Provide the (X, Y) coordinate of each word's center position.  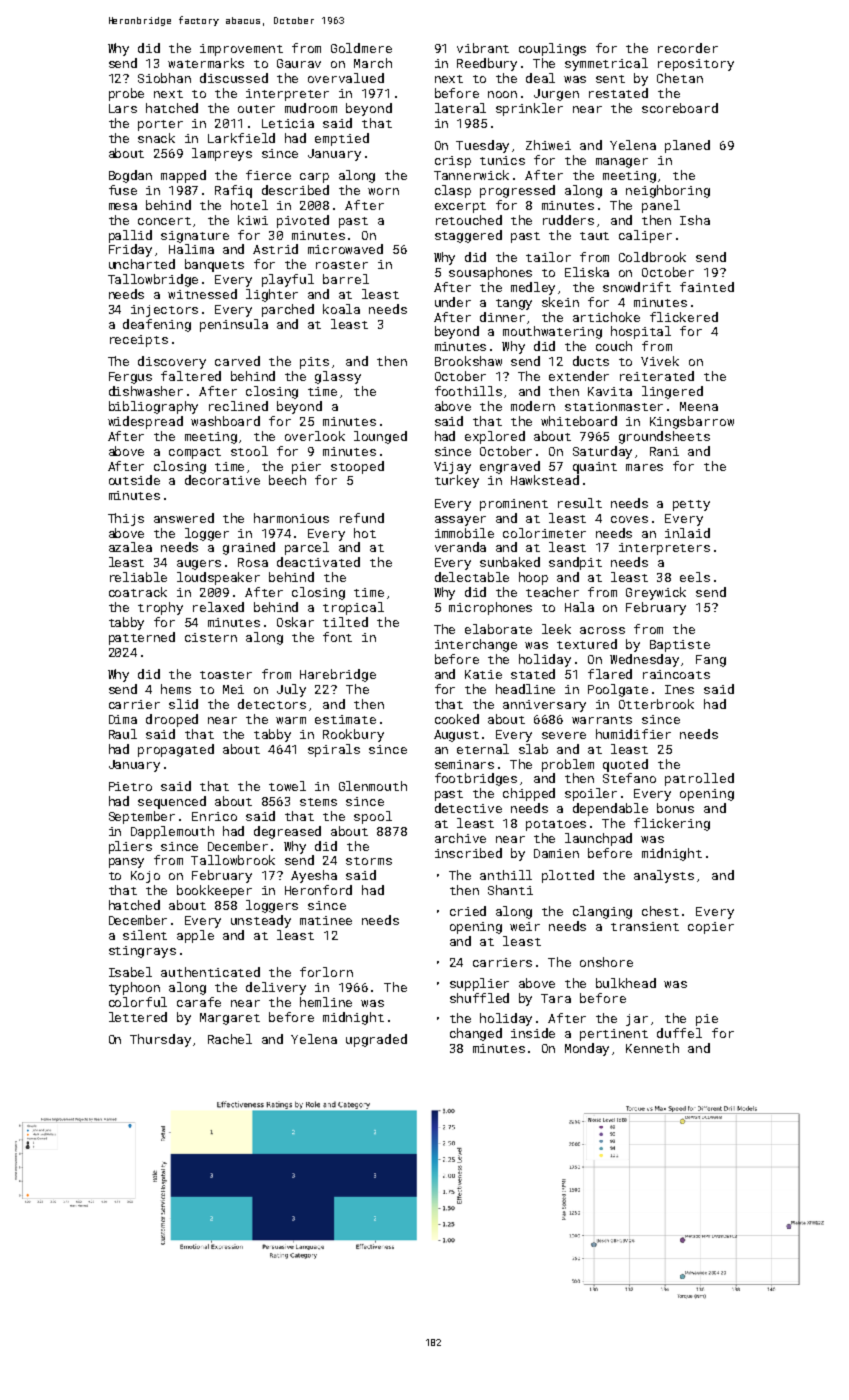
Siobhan (164, 78)
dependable (610, 809)
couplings (552, 49)
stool (249, 451)
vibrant (483, 48)
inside (533, 1033)
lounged (380, 437)
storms (369, 861)
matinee (326, 920)
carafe (199, 1002)
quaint (595, 468)
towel (287, 786)
